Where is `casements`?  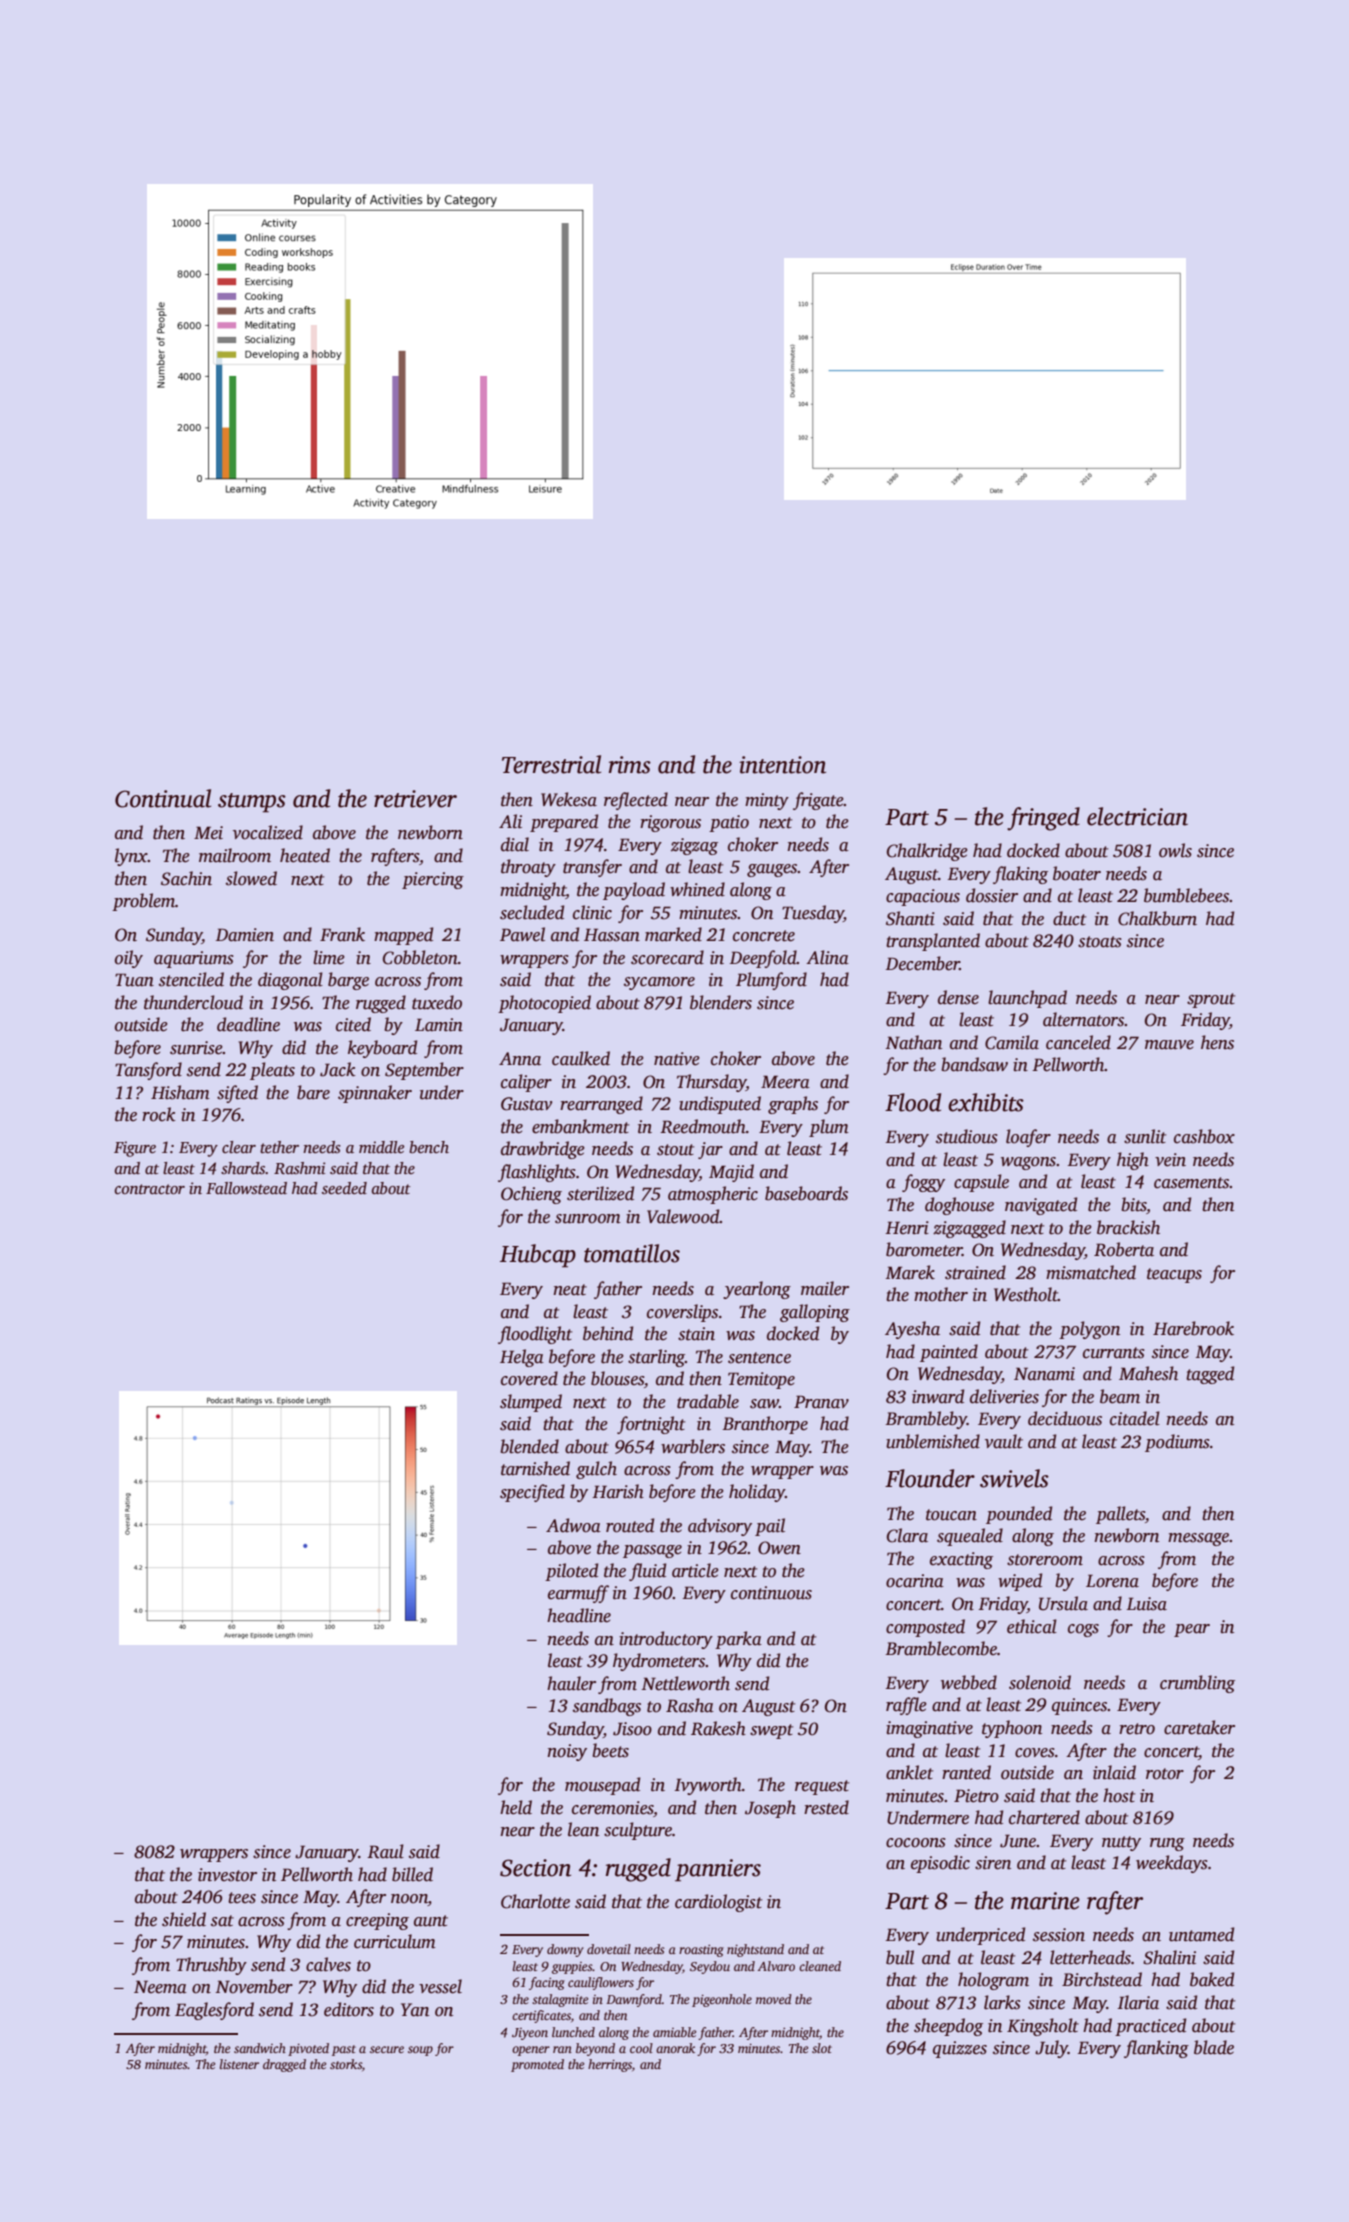 casements is located at coordinates (1191, 1183).
